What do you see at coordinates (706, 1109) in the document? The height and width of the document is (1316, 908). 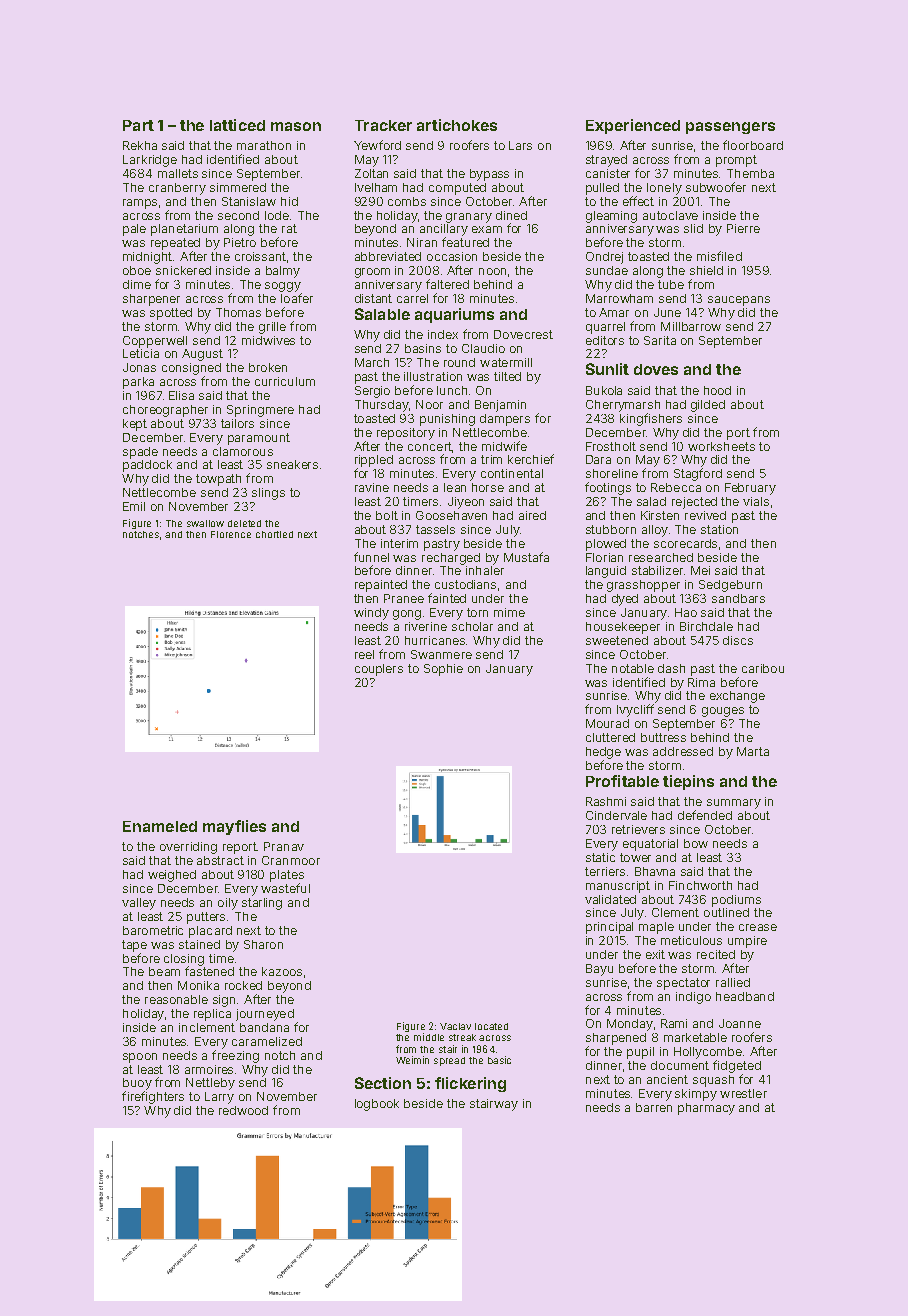 I see `pharmacy` at bounding box center [706, 1109].
